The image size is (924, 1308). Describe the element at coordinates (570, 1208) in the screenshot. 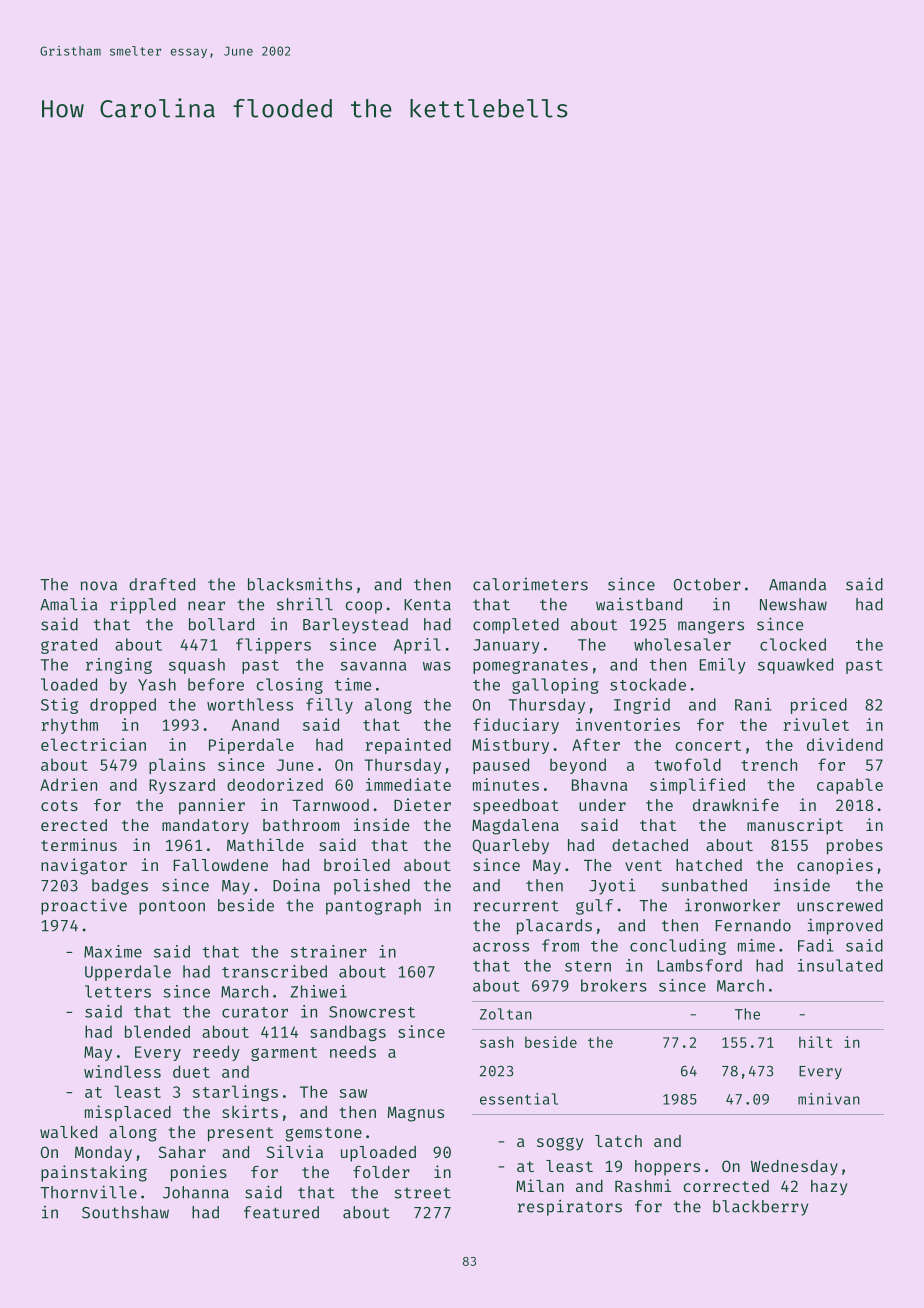

I see `respirators` at that location.
